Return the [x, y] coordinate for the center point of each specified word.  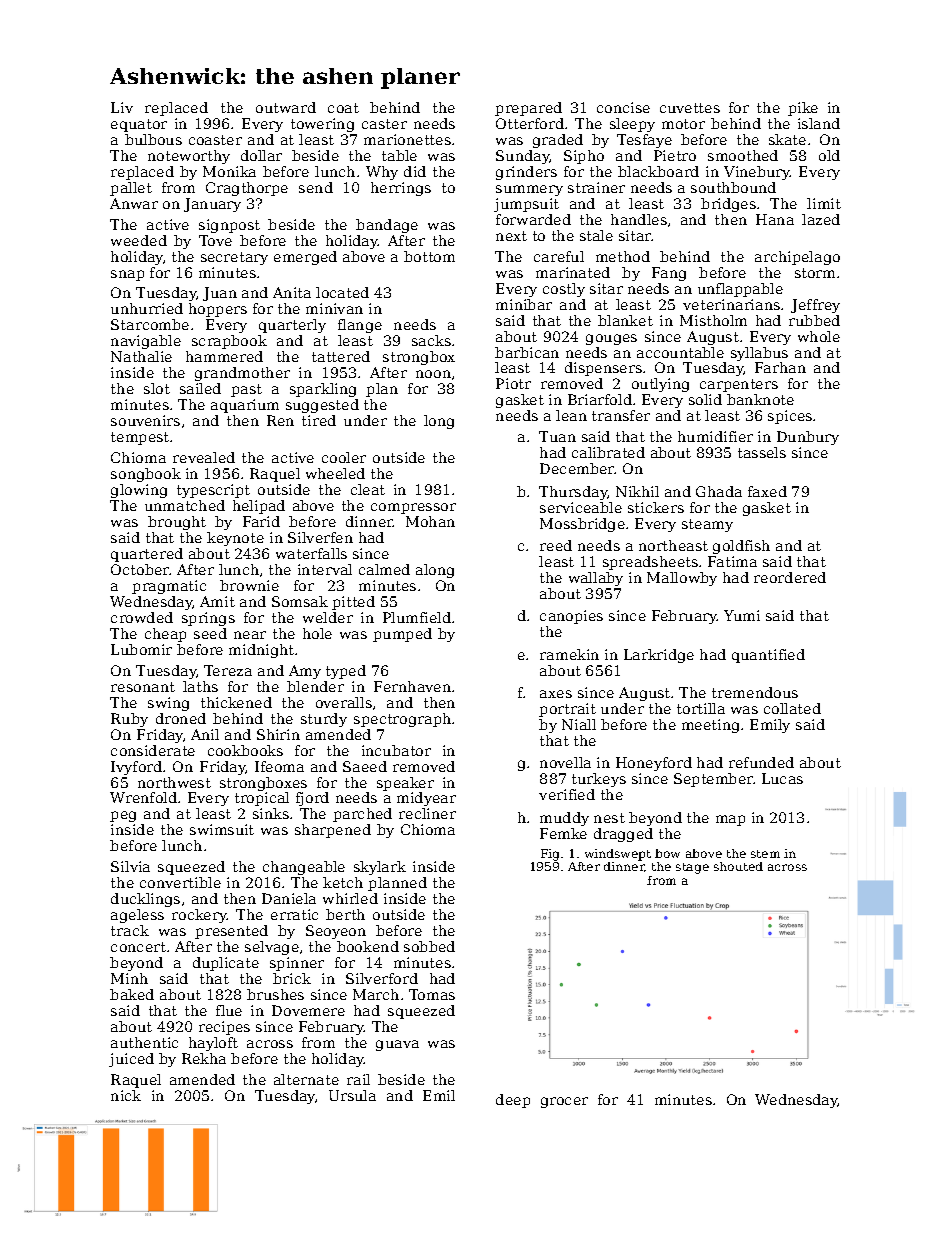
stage [692, 868]
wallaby [596, 579]
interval [325, 569]
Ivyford [136, 768]
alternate [306, 1079]
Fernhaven [412, 686]
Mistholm [713, 320]
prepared [528, 109]
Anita [292, 292]
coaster [215, 140]
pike [803, 109]
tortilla [701, 708]
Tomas [432, 994]
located [342, 292]
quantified [768, 656]
